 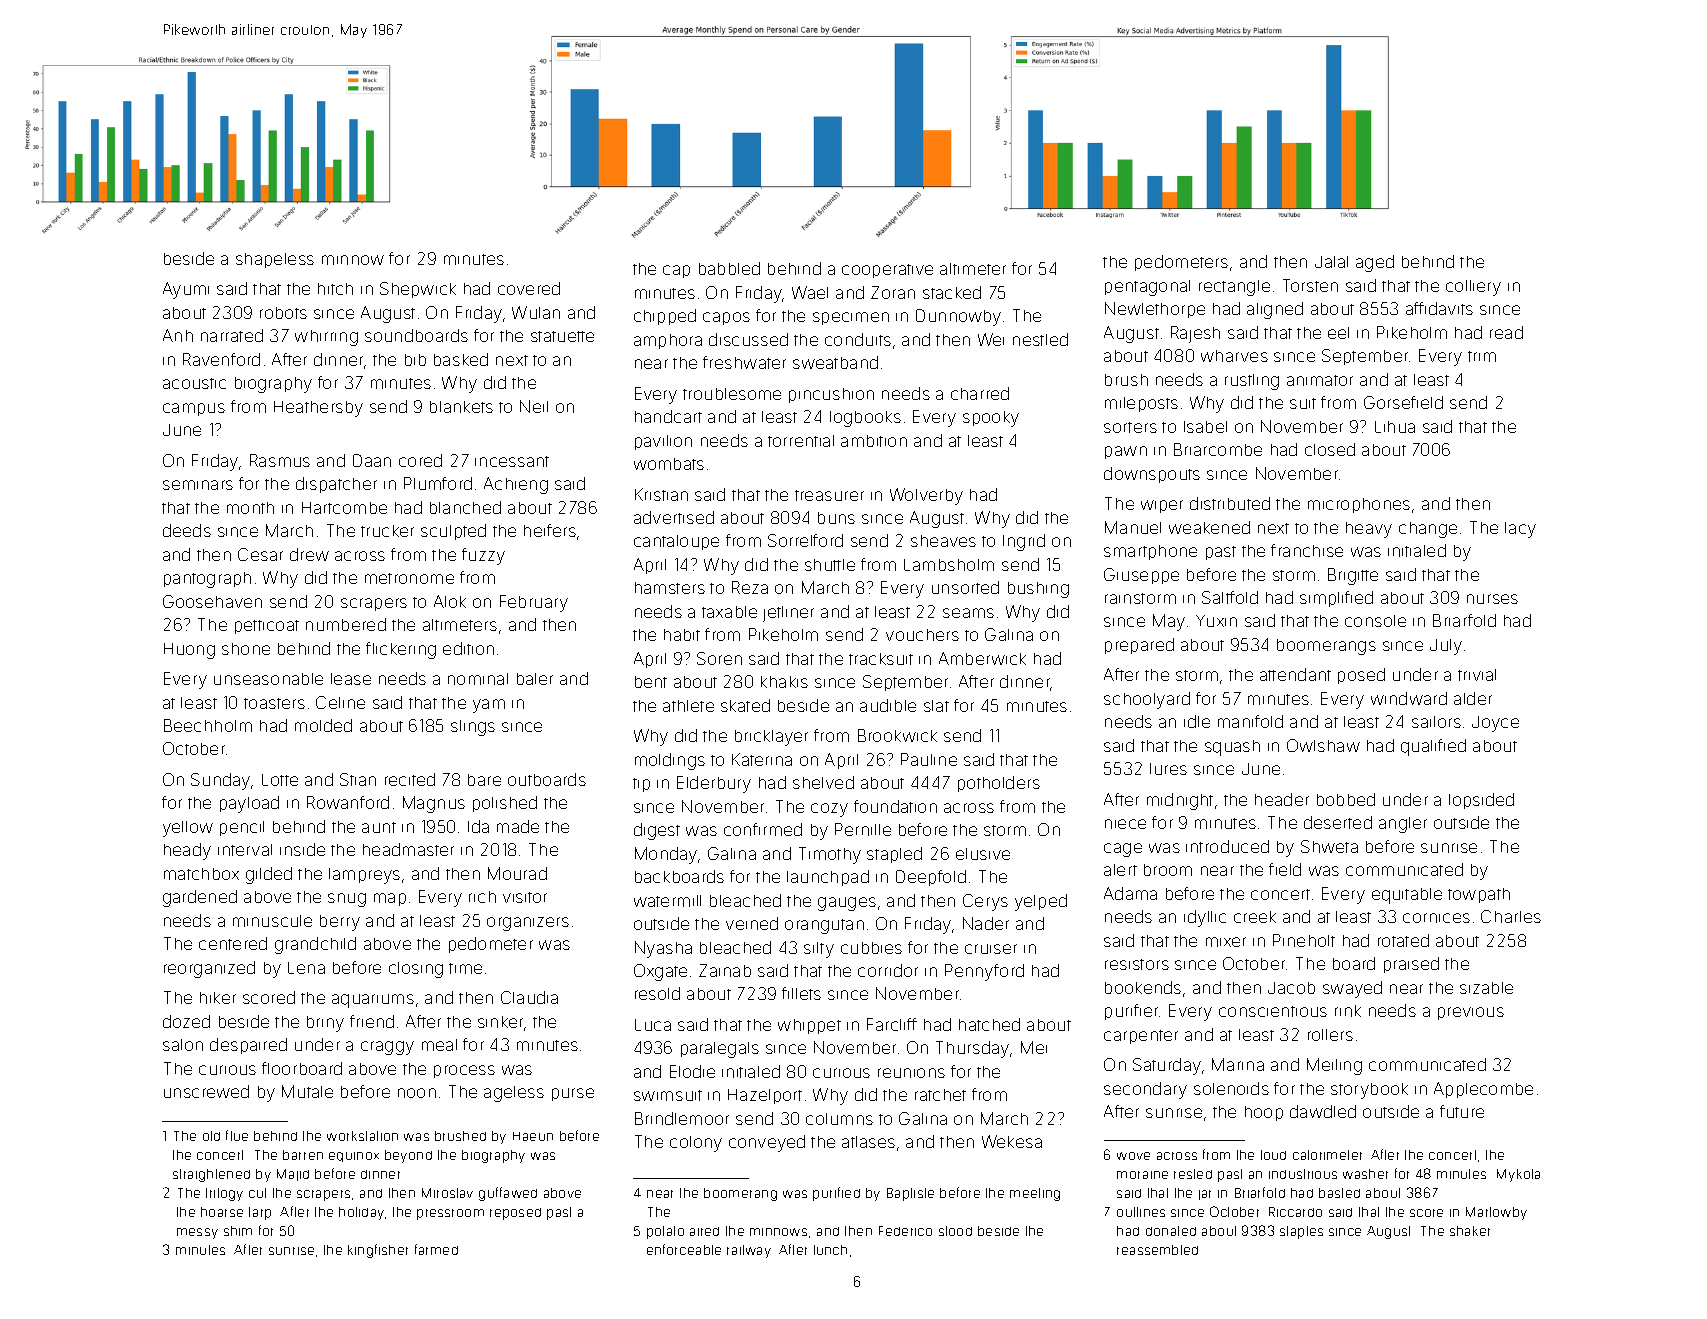 I want to click on hitch, so click(x=335, y=289).
